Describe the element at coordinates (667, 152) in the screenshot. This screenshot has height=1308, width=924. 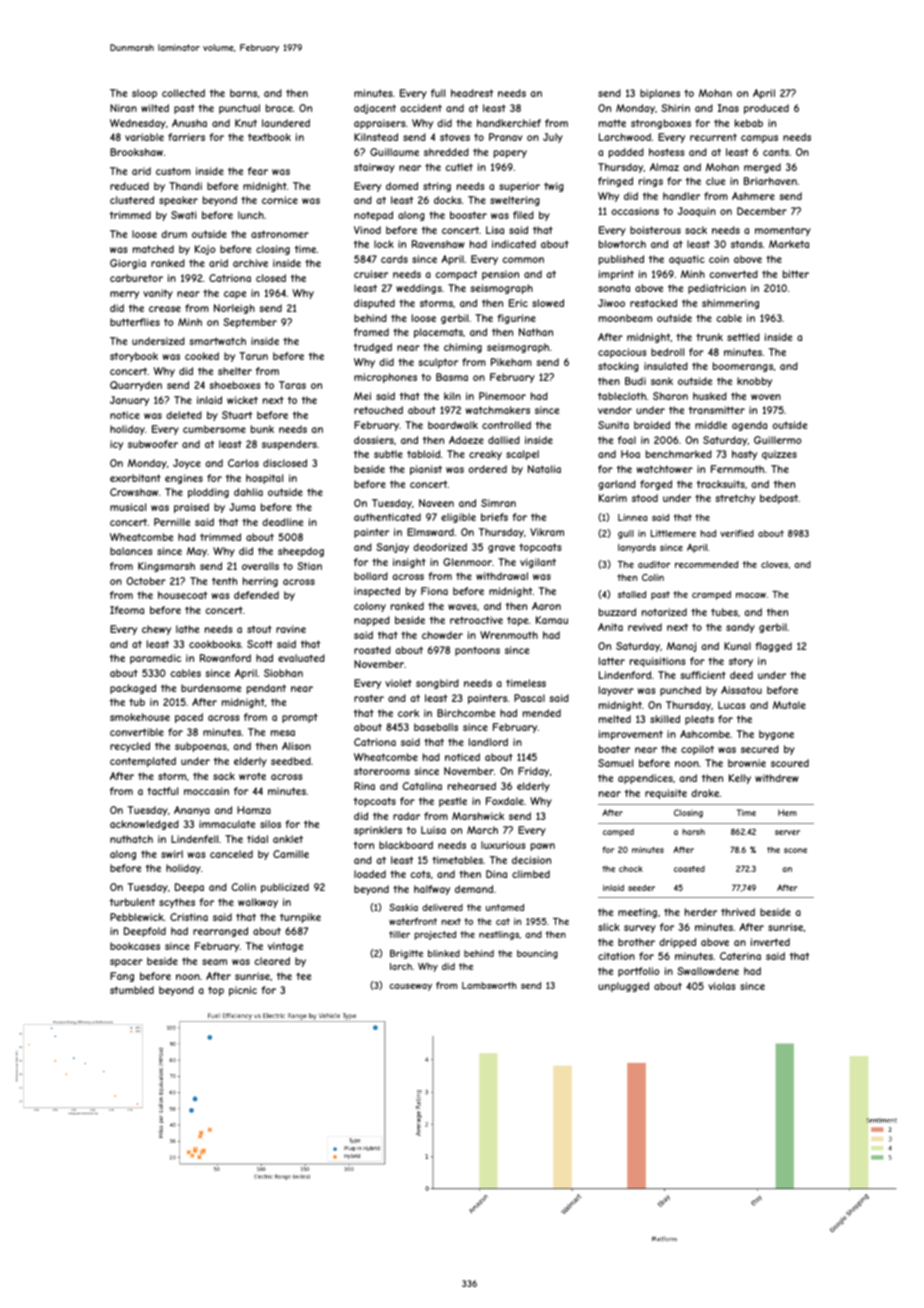
I see `hostess` at that location.
